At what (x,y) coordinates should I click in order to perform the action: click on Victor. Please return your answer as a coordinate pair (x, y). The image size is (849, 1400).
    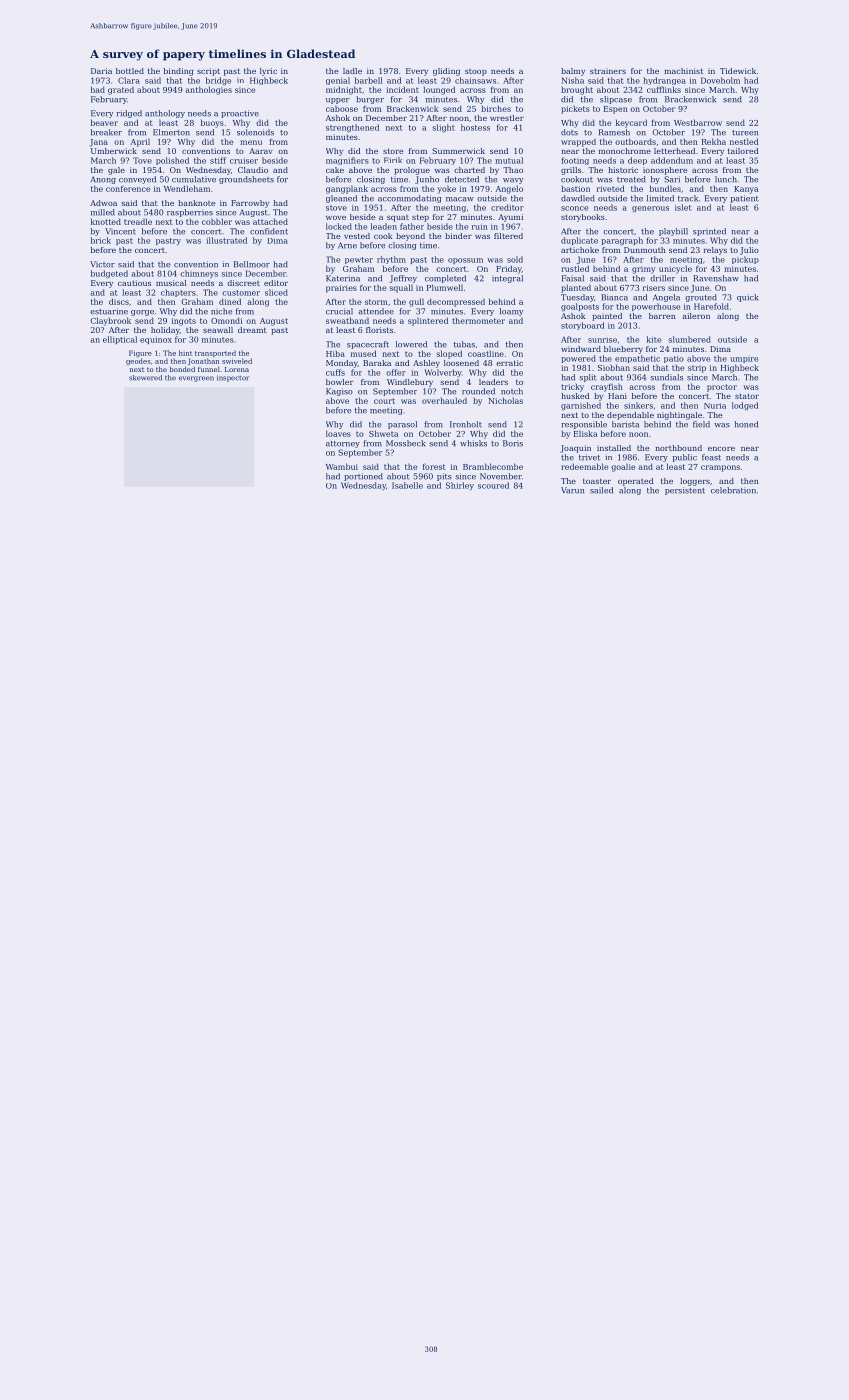
    Looking at the image, I should click on (102, 264).
